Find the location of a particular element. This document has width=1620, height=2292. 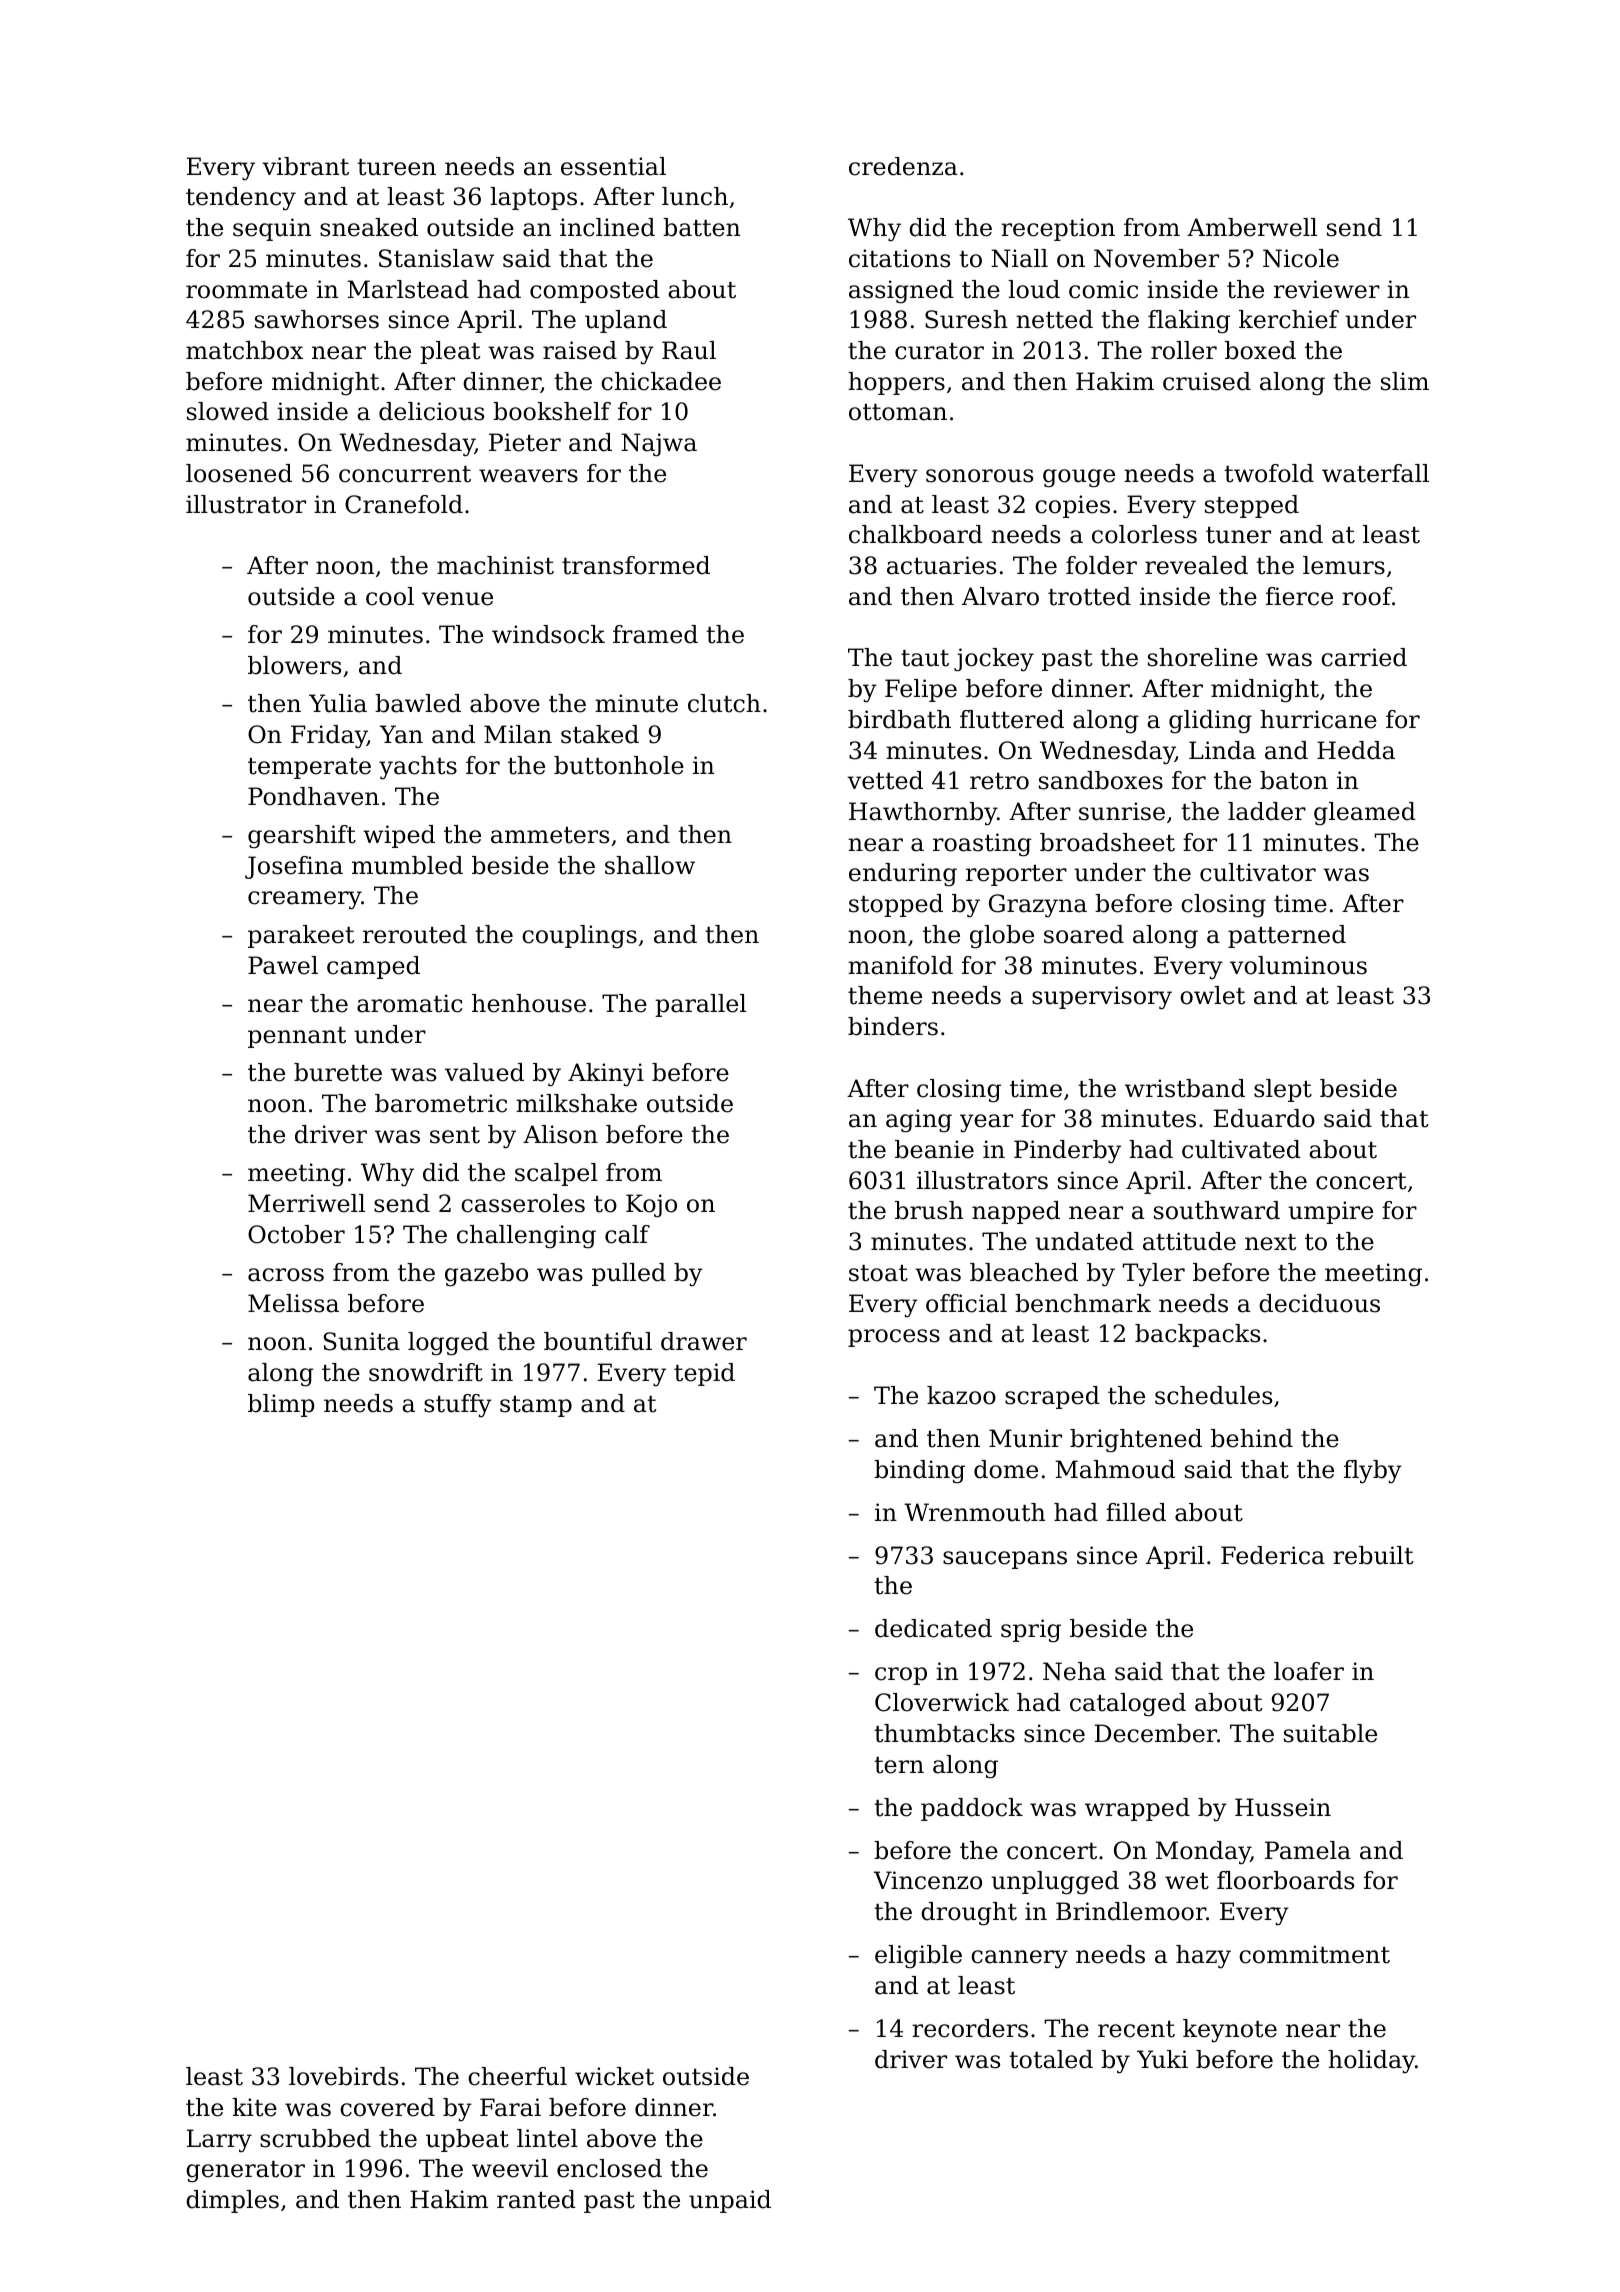

bawled is located at coordinates (418, 703).
